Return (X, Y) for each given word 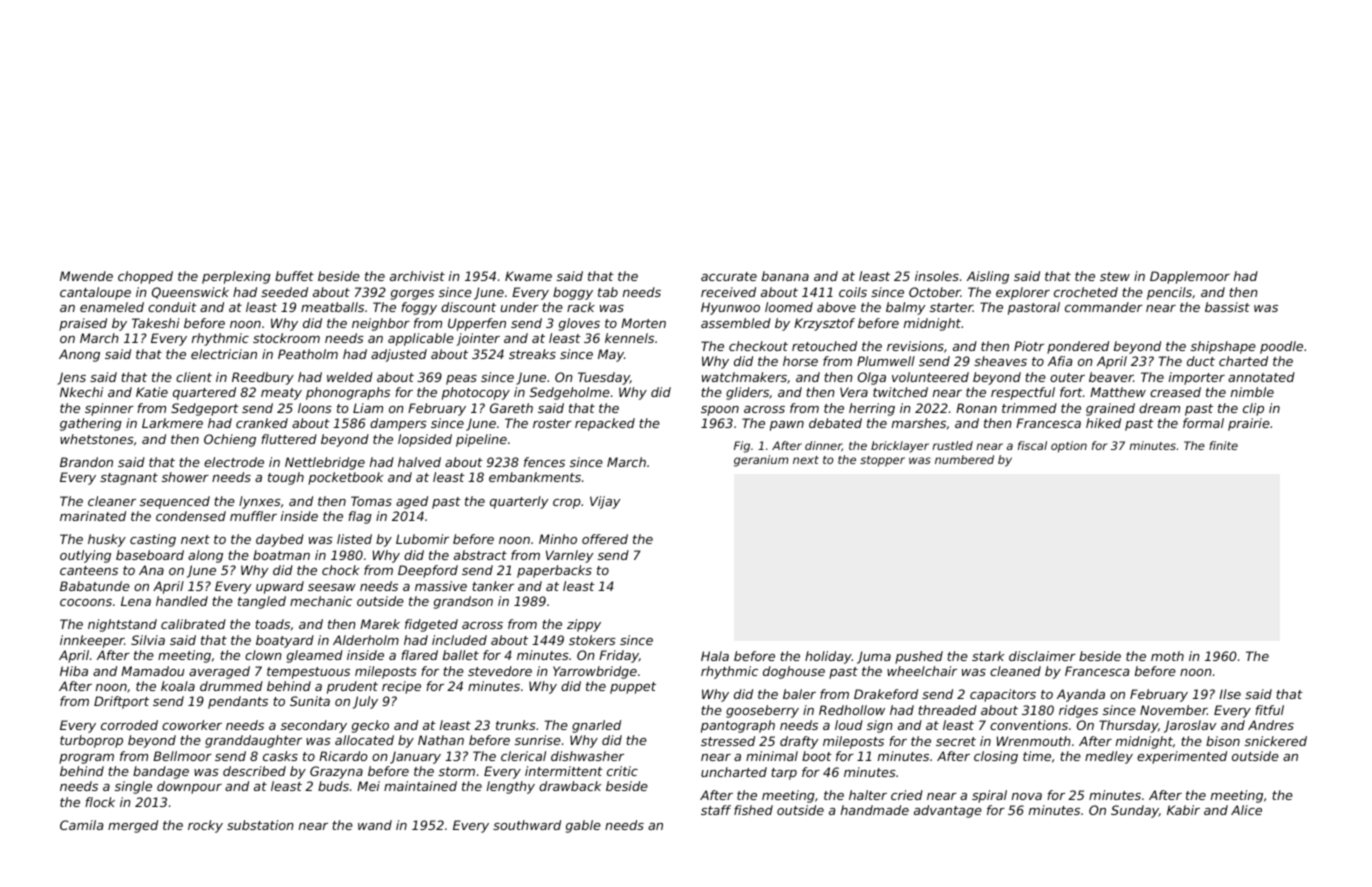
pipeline (481, 440)
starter (951, 307)
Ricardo (343, 756)
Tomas (371, 501)
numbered (964, 459)
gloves (579, 324)
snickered (1276, 741)
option (1069, 447)
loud (849, 725)
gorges (412, 295)
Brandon (86, 462)
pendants (238, 702)
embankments (535, 477)
